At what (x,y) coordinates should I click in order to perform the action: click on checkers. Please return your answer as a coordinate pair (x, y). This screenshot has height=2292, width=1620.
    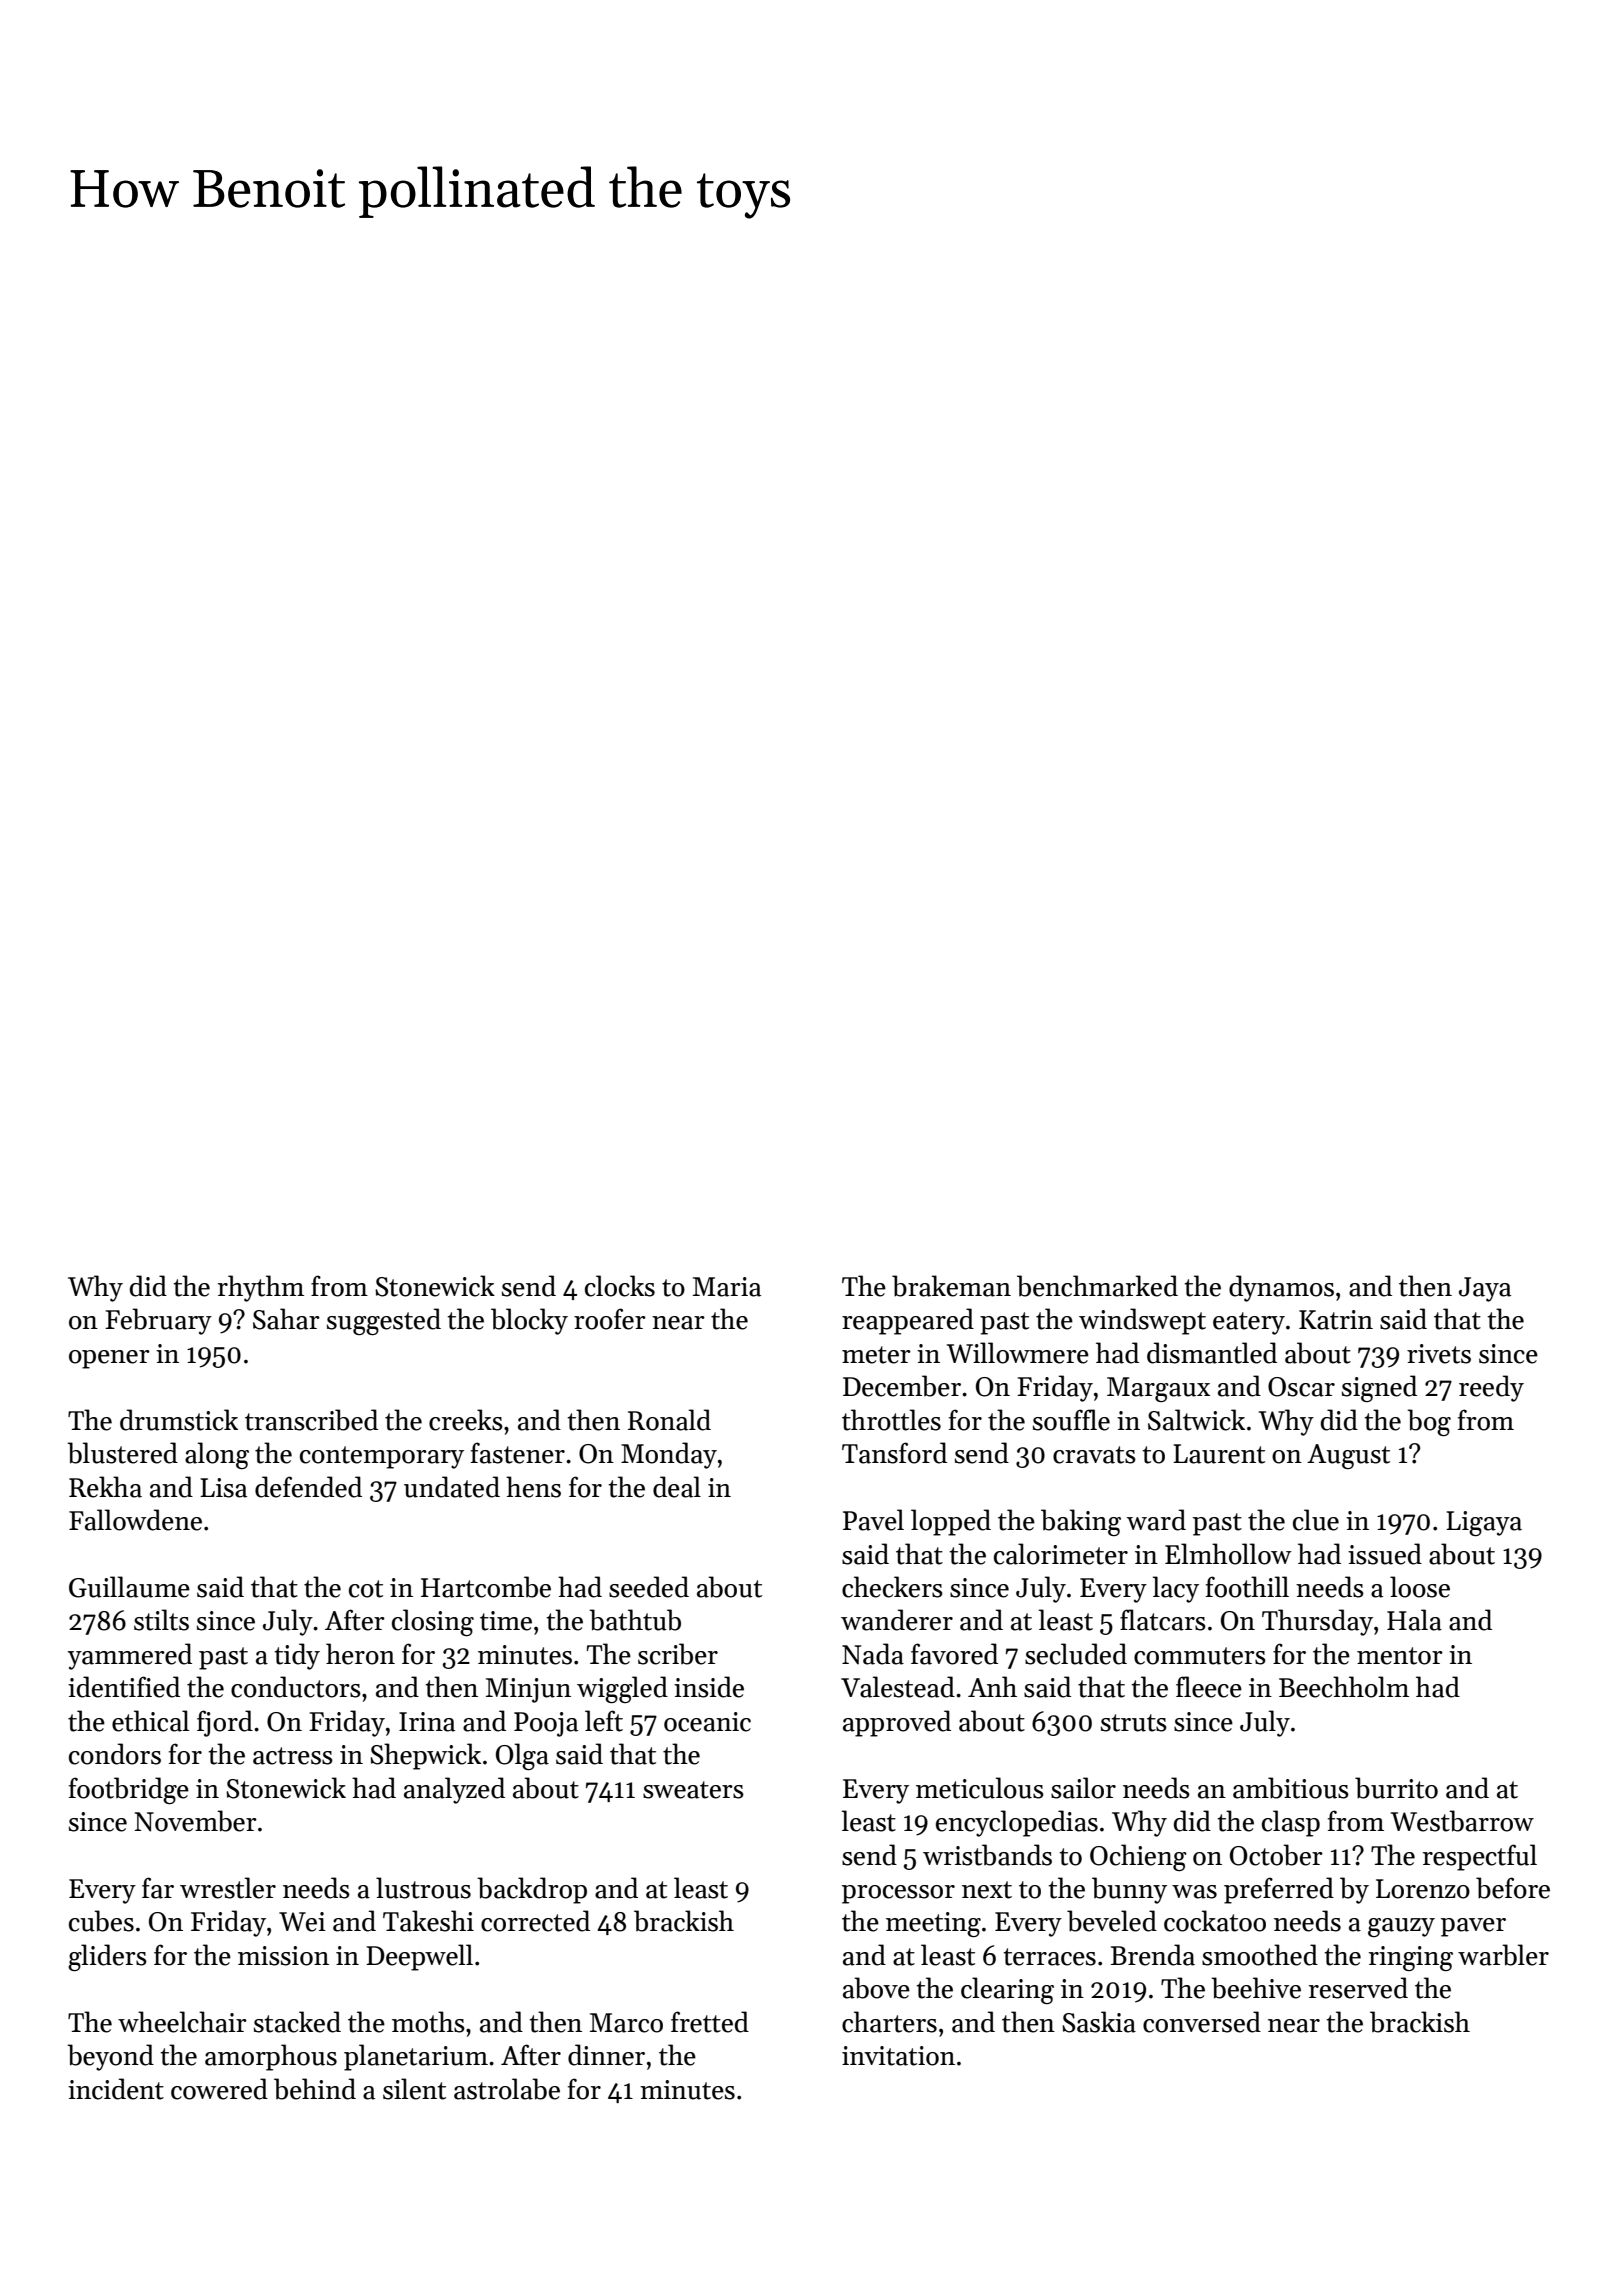
    Looking at the image, I should click on (892, 1587).
